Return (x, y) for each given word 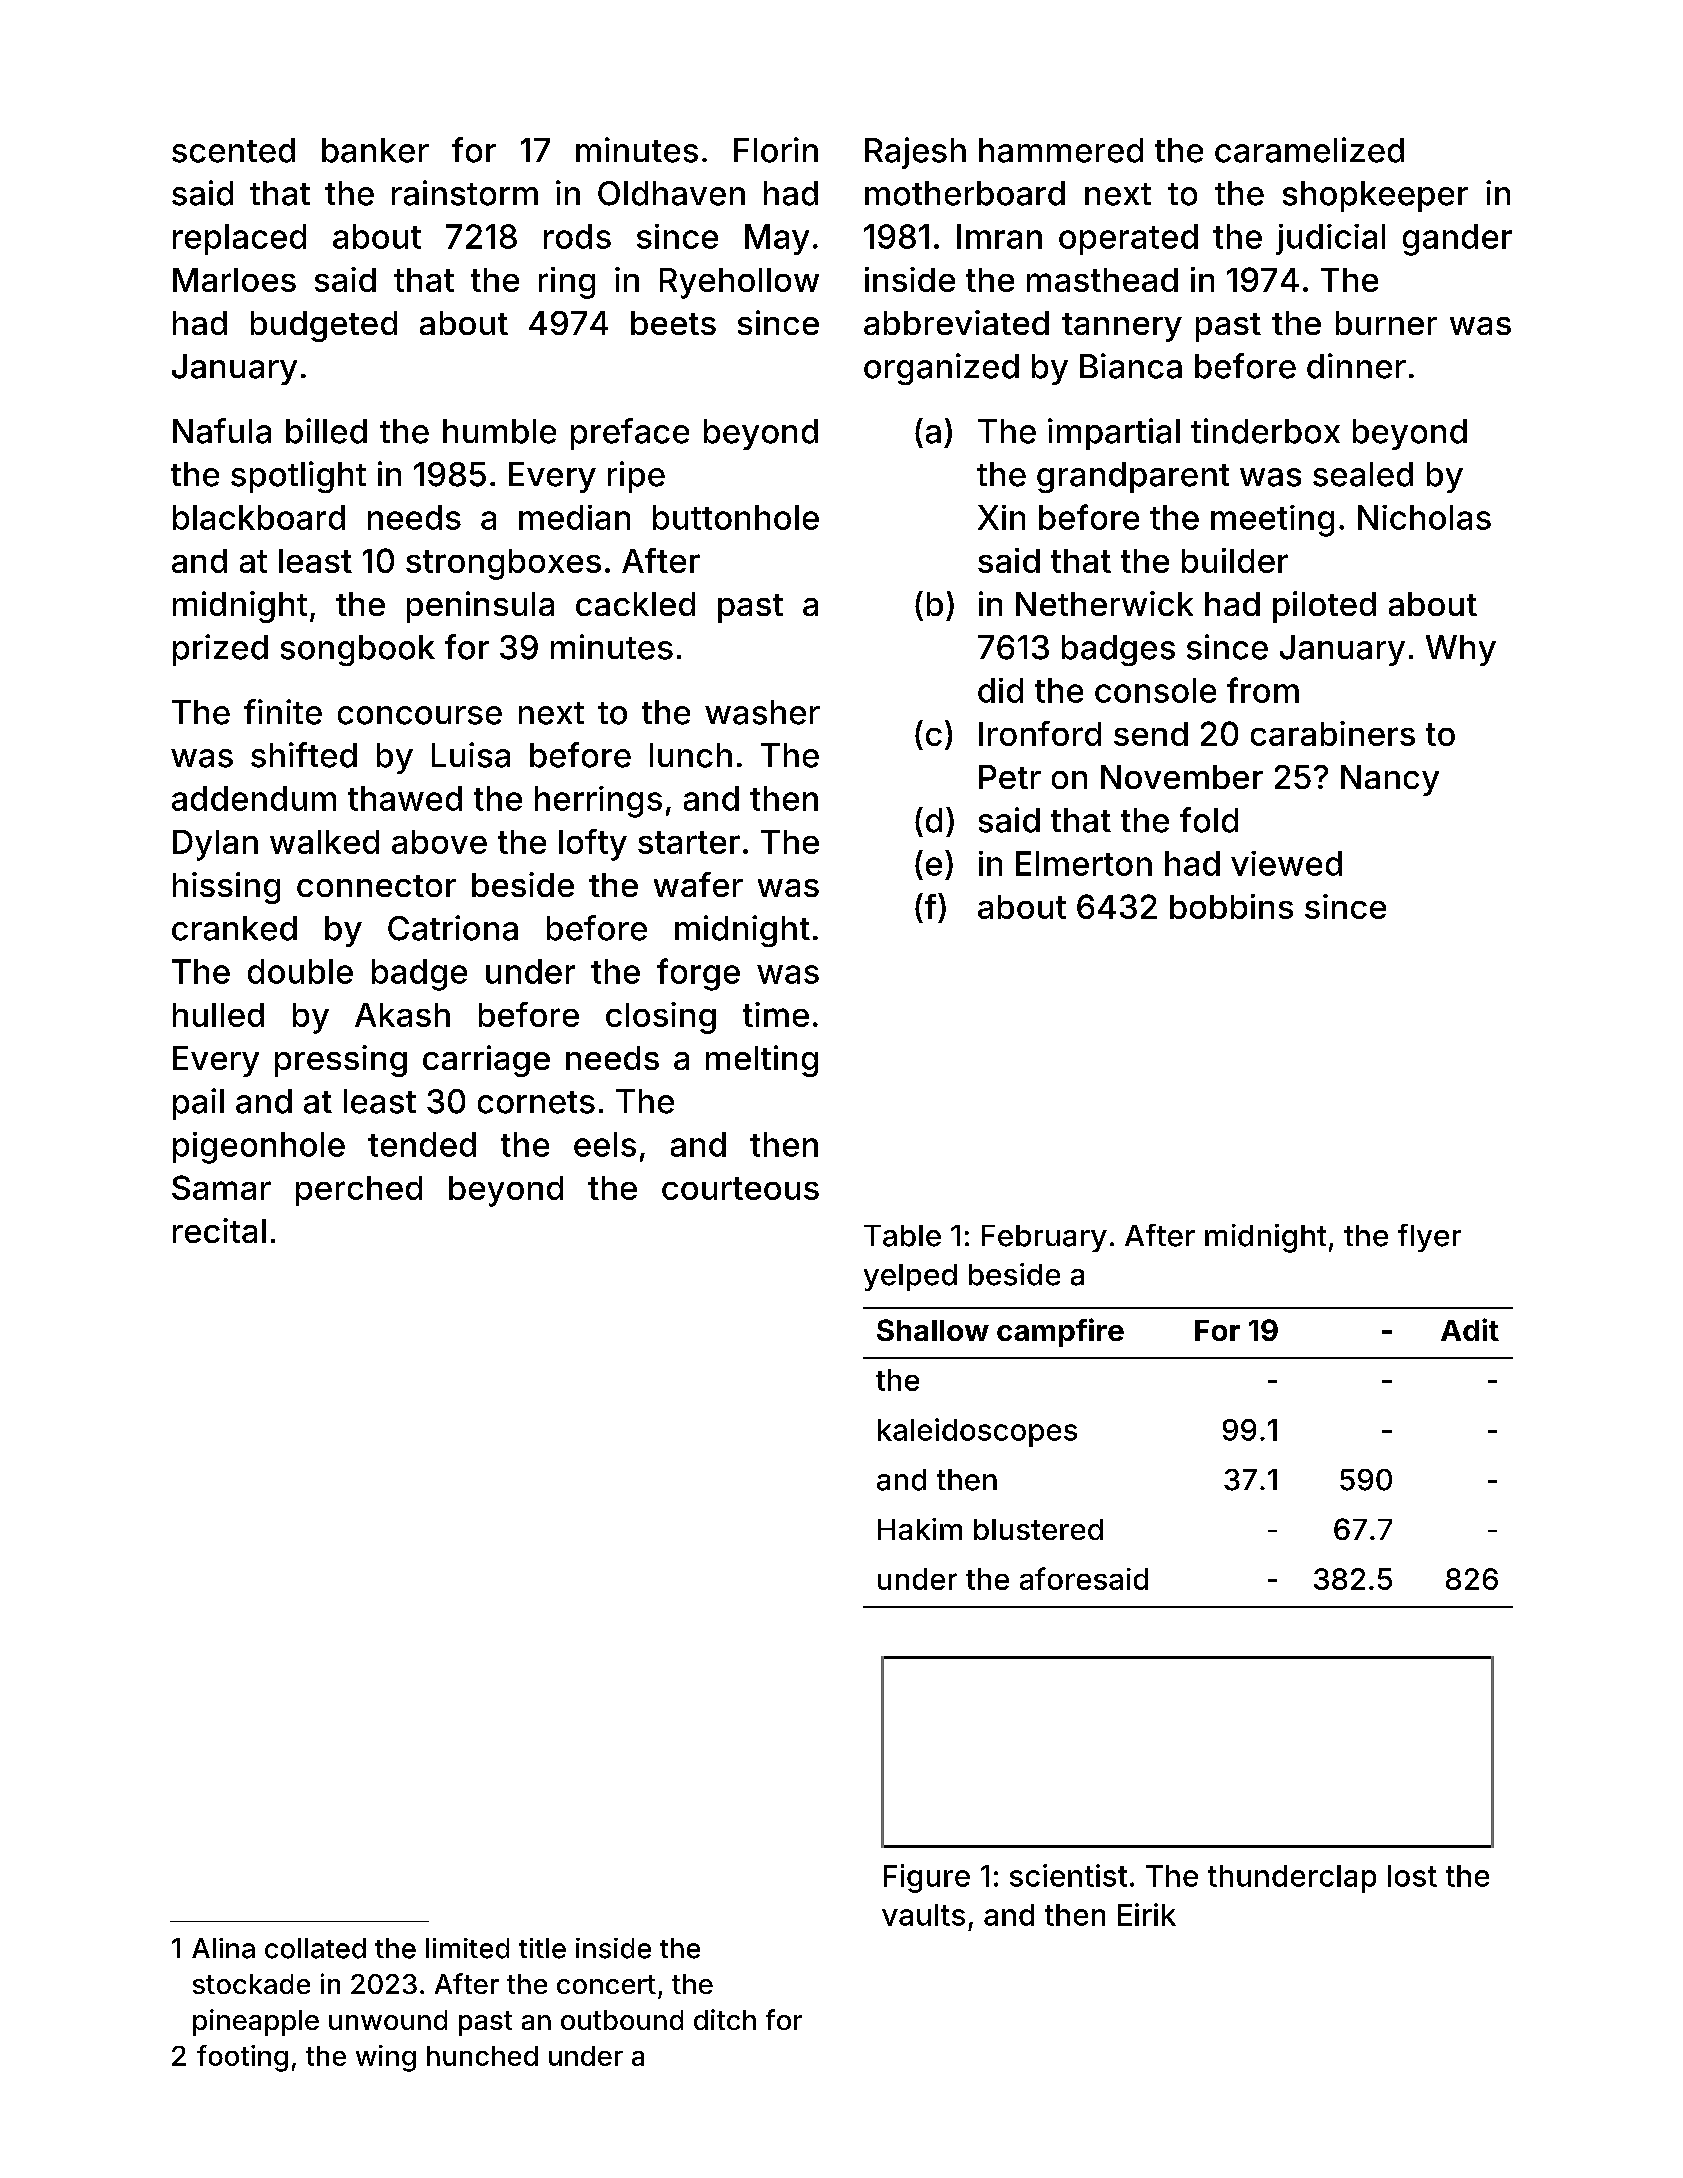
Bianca (1131, 366)
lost (1412, 1876)
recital (219, 1230)
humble (499, 431)
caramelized (1309, 150)
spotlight (298, 477)
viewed (1286, 863)
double (300, 971)
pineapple (256, 2022)
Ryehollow (739, 283)
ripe (636, 477)
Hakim (920, 1529)
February (1044, 1238)
